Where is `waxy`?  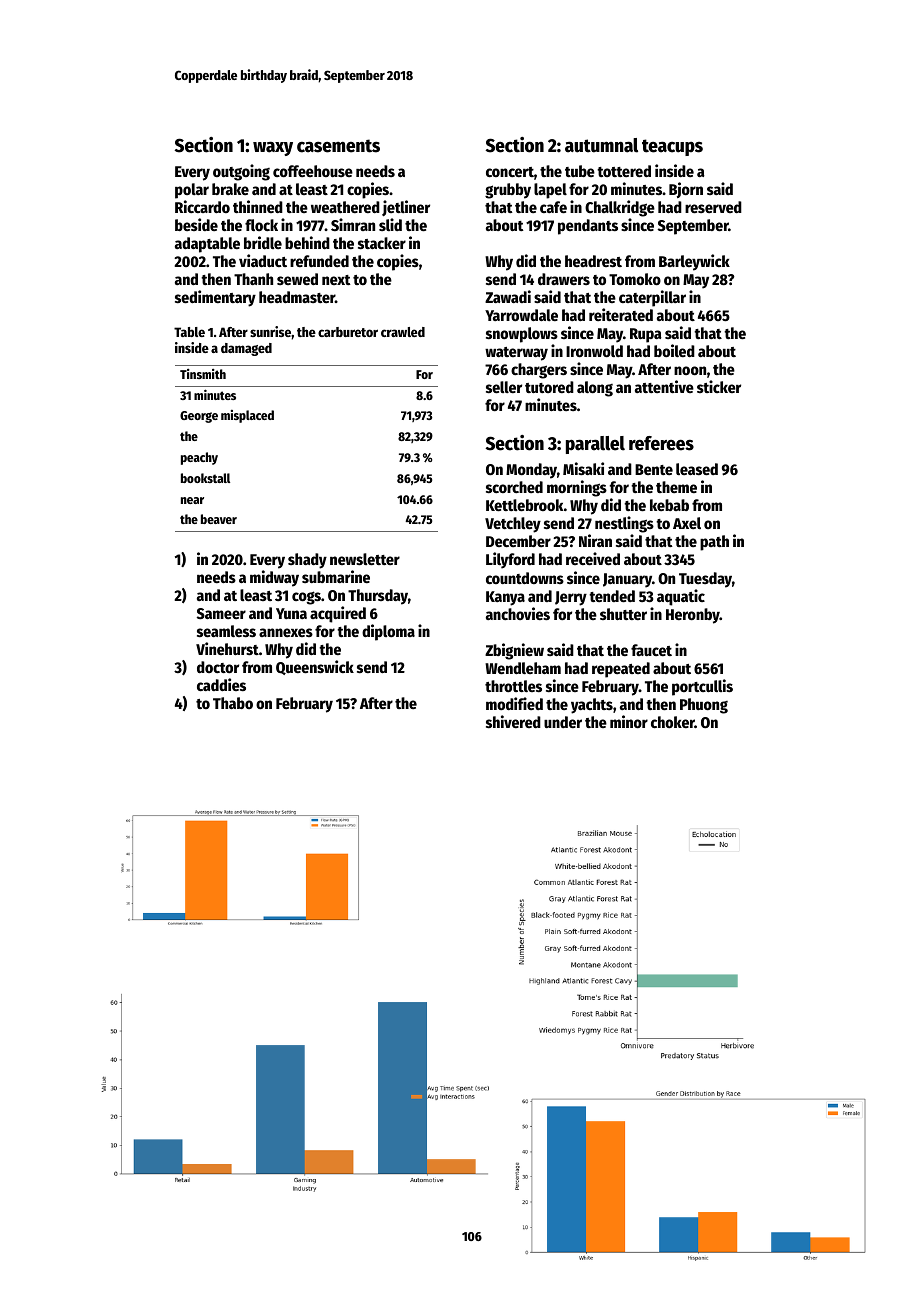 waxy is located at coordinates (273, 148).
